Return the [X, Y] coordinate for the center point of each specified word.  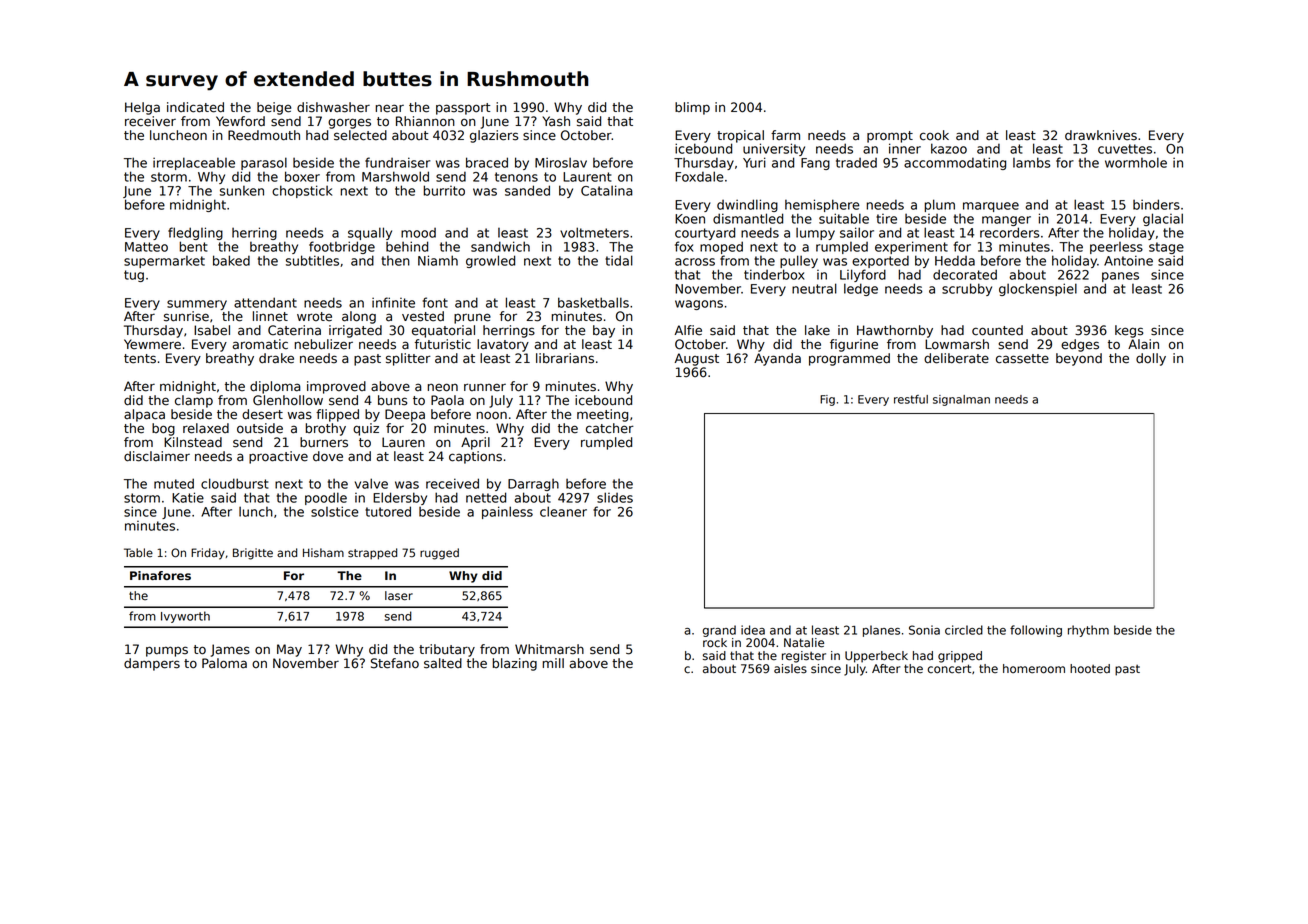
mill [553, 663]
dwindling [747, 205]
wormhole [1136, 162]
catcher [610, 428]
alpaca [144, 415]
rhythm [1088, 631]
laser [399, 596]
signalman [961, 400]
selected [360, 135]
